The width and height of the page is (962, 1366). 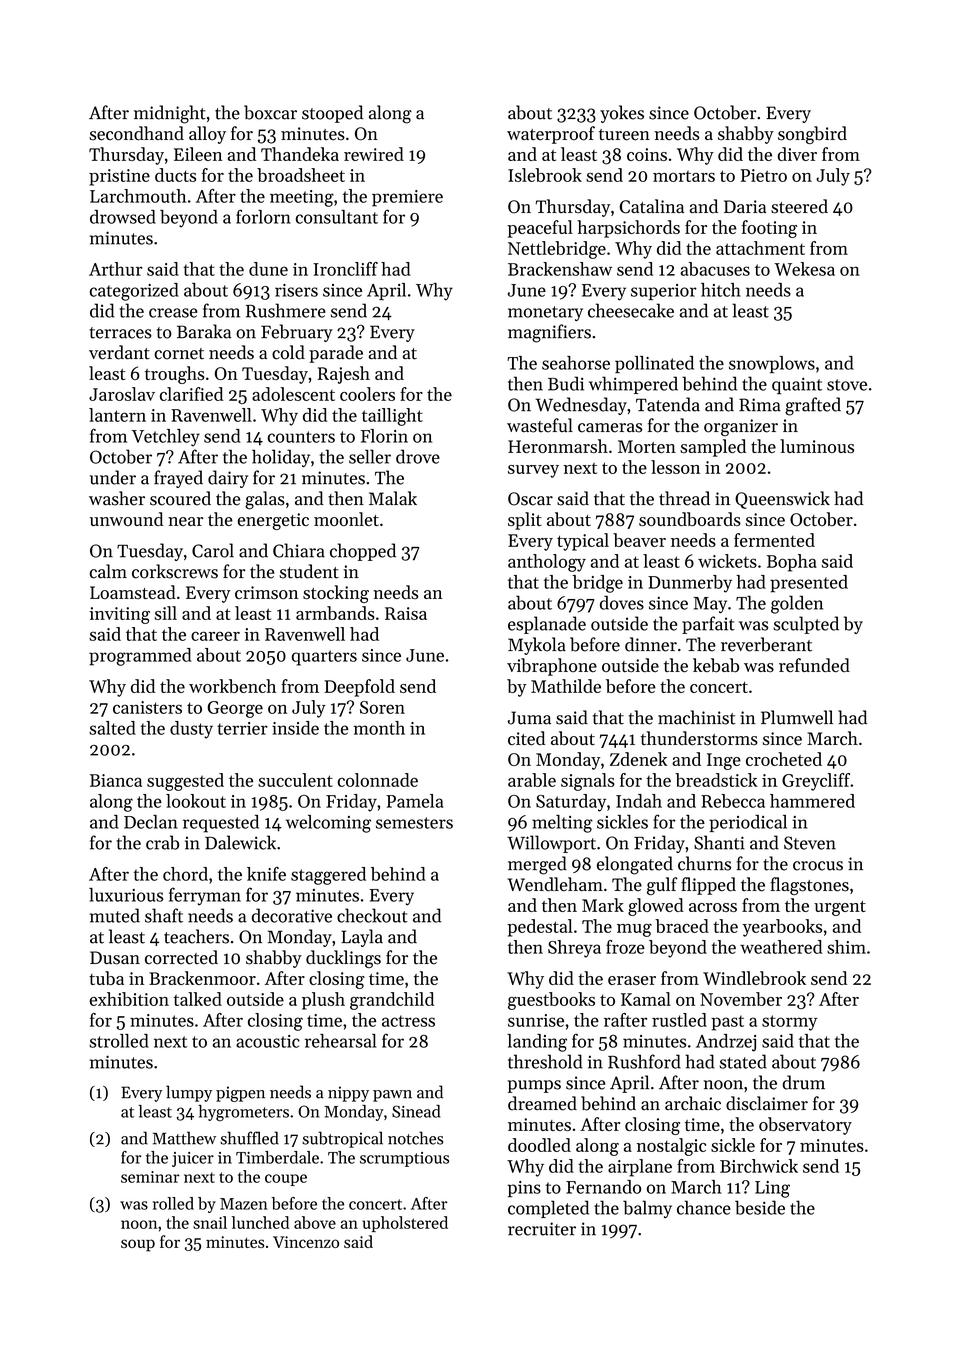 I want to click on melting, so click(x=562, y=824).
